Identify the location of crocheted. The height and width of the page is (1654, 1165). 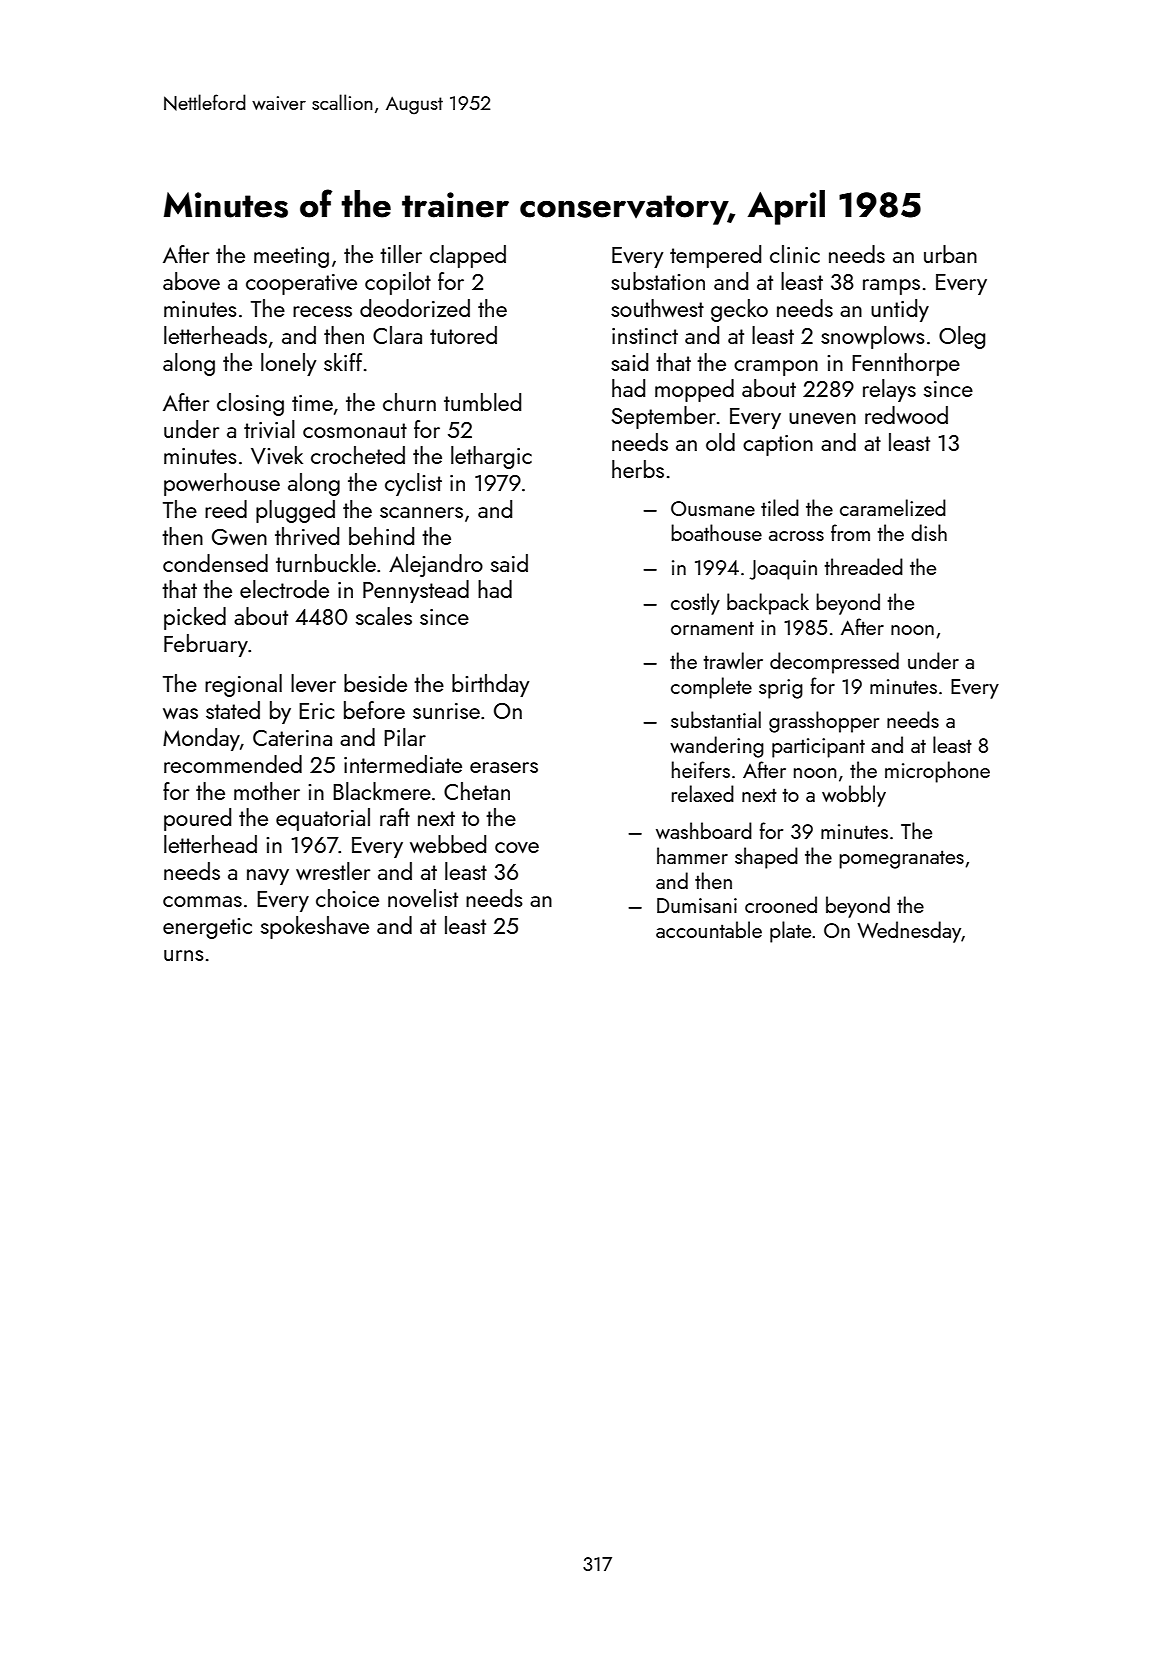
(358, 455).
